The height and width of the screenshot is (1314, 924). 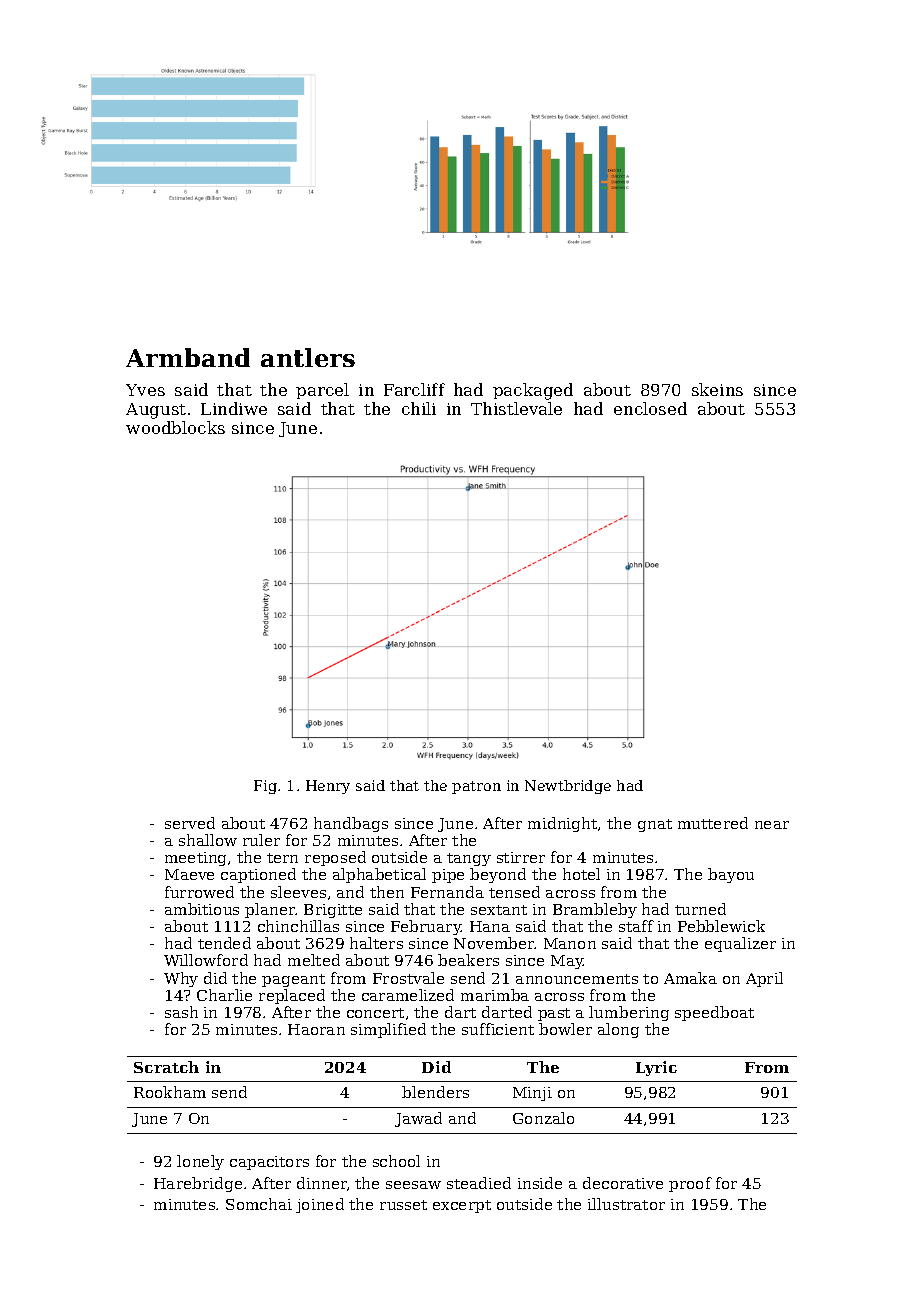 I want to click on Yves, so click(x=145, y=390).
